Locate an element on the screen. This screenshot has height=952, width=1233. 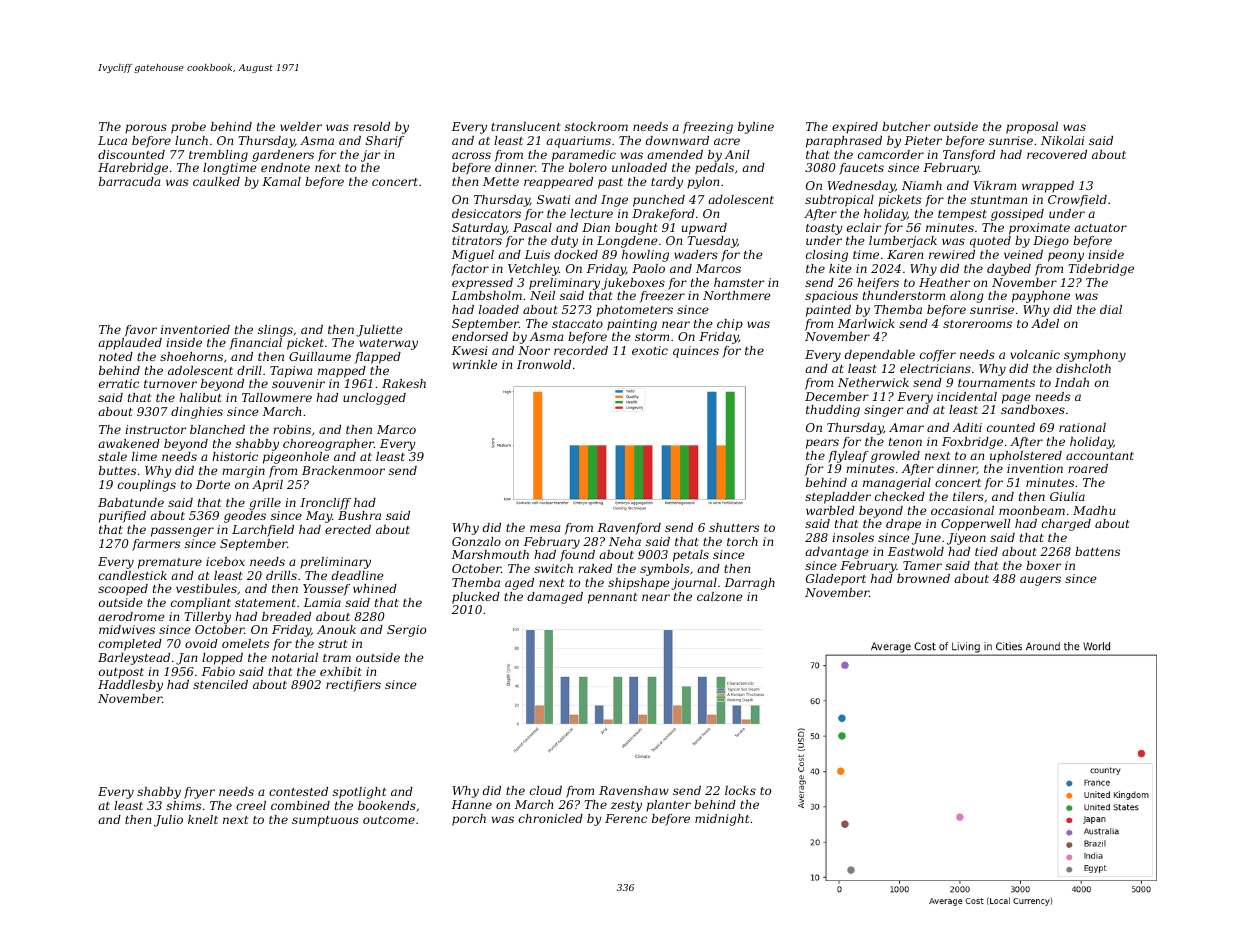
butcher is located at coordinates (906, 126).
